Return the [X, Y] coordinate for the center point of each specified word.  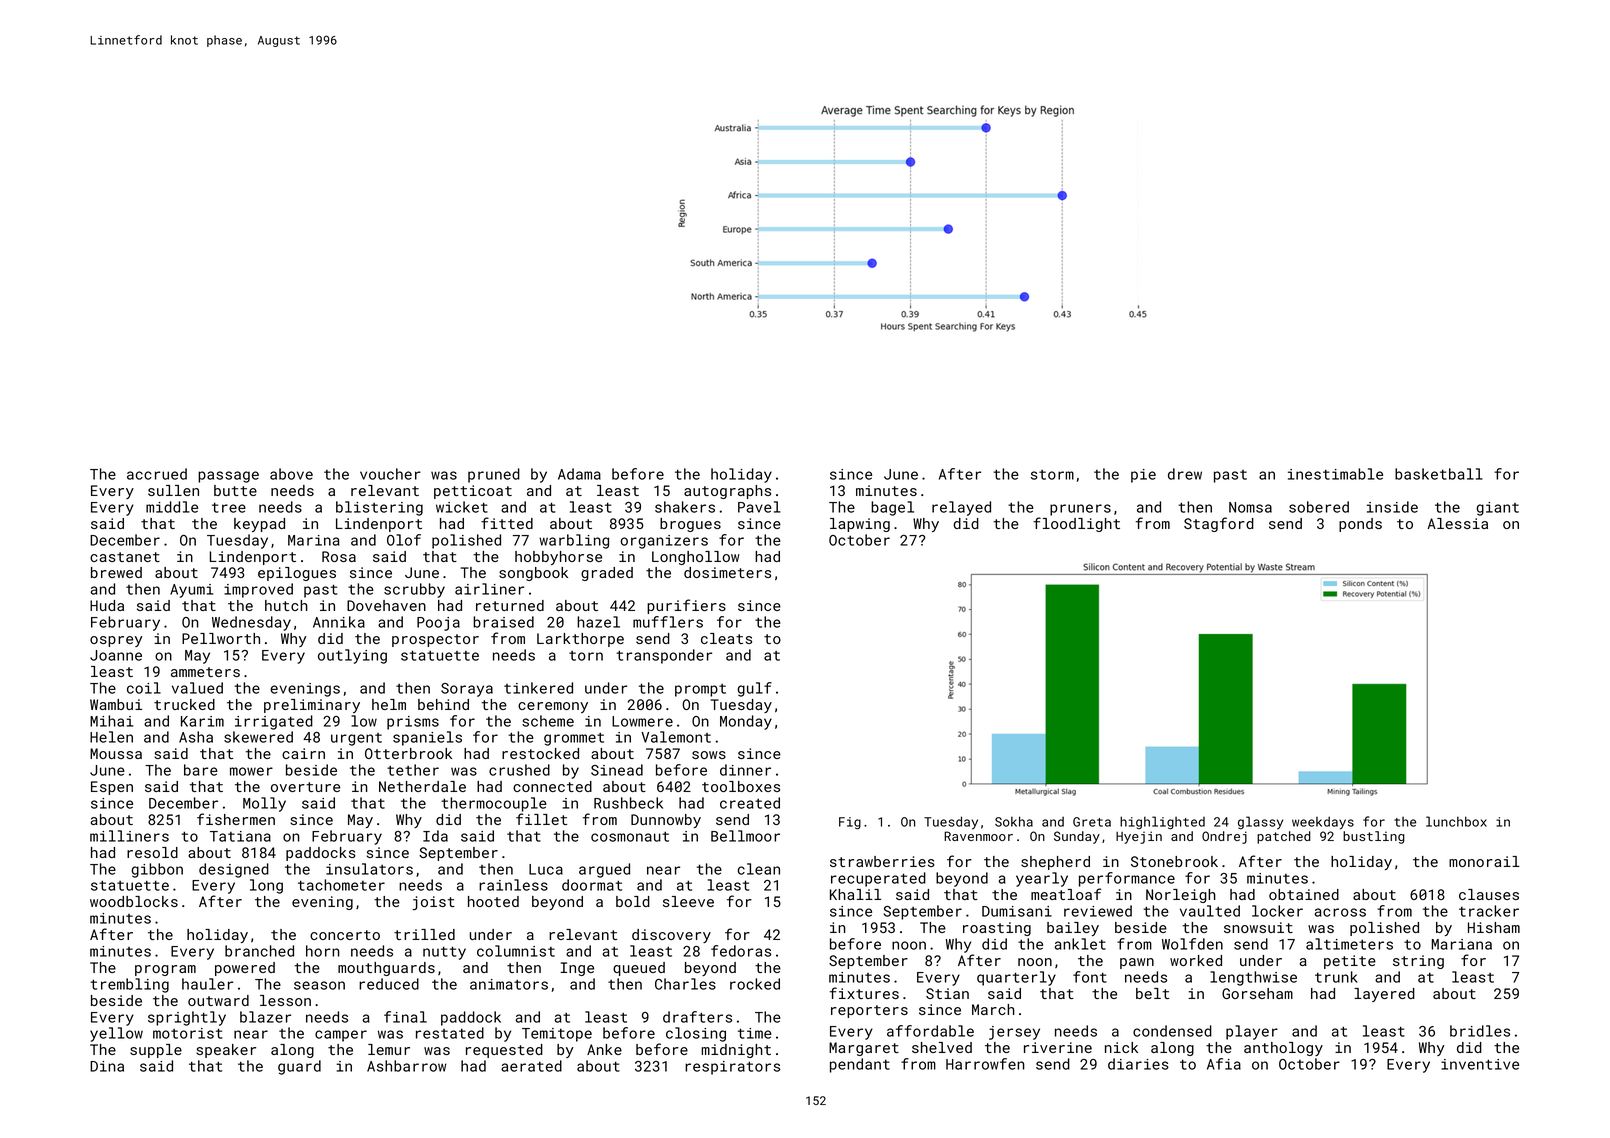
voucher [390, 474]
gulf [754, 689]
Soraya [467, 690]
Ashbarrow [407, 1066]
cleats [726, 638]
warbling [574, 541]
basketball [1439, 474]
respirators [732, 1068]
